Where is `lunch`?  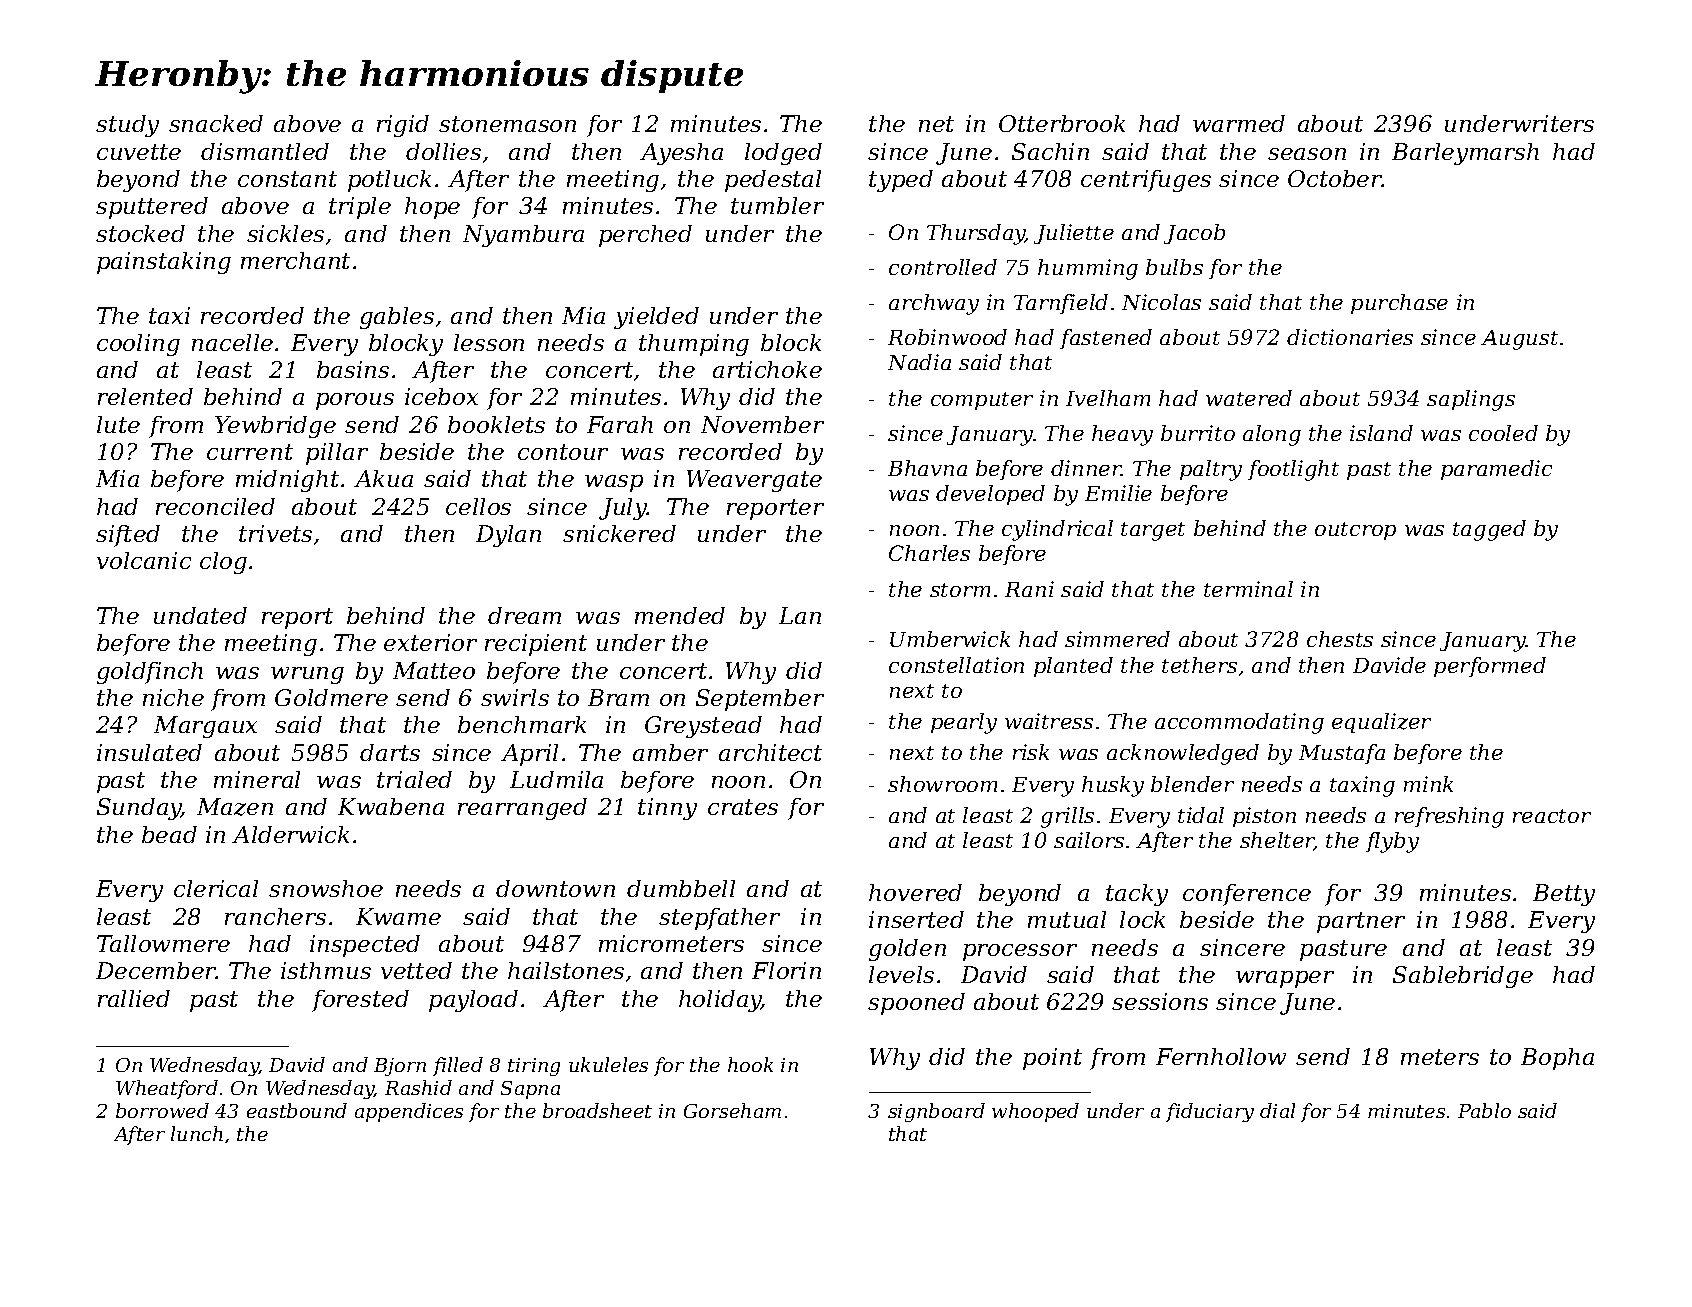 lunch is located at coordinates (197, 1133).
